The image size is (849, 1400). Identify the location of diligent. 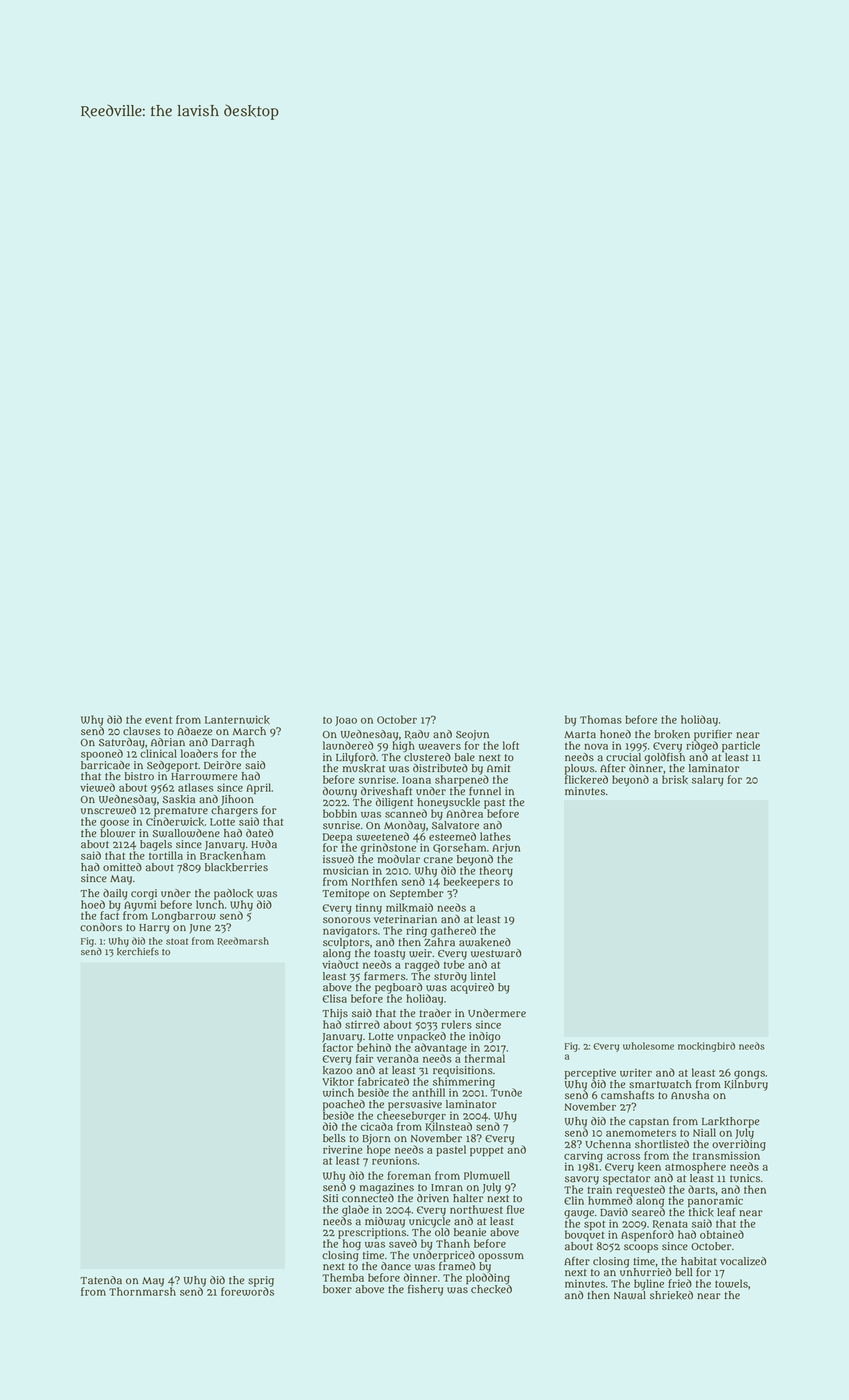
(394, 803).
